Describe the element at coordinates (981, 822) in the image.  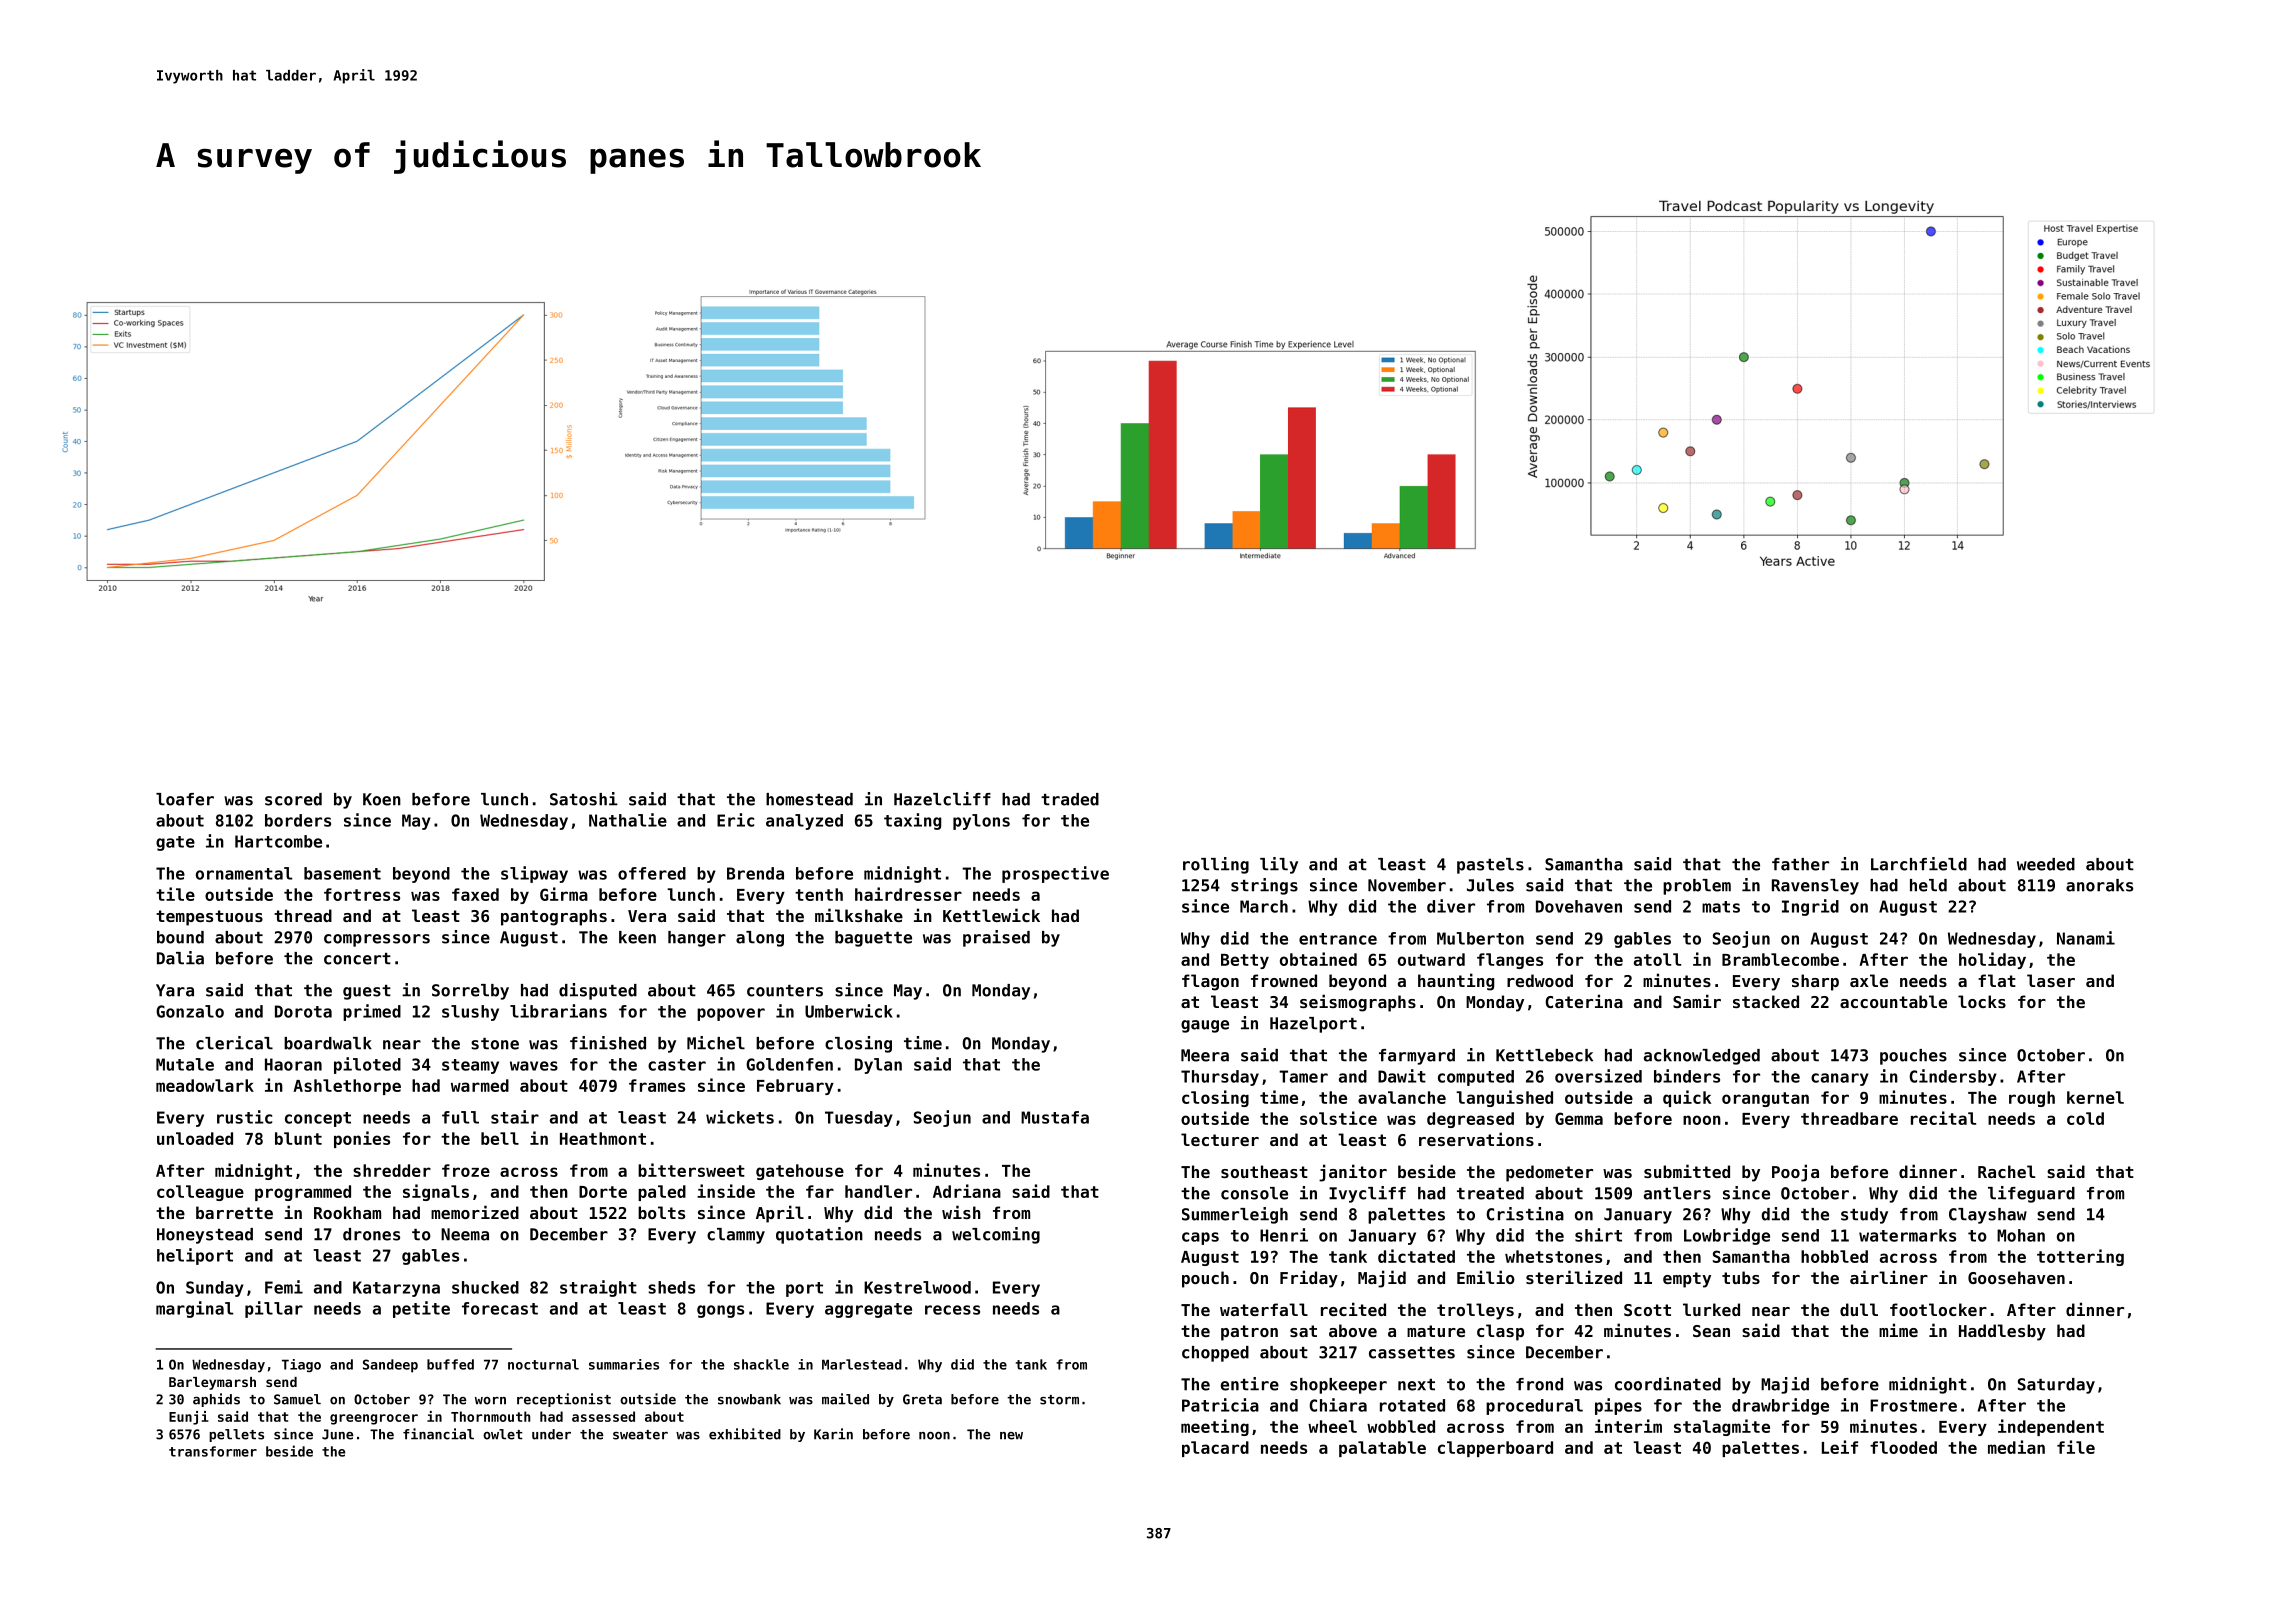
I see `pylons` at that location.
